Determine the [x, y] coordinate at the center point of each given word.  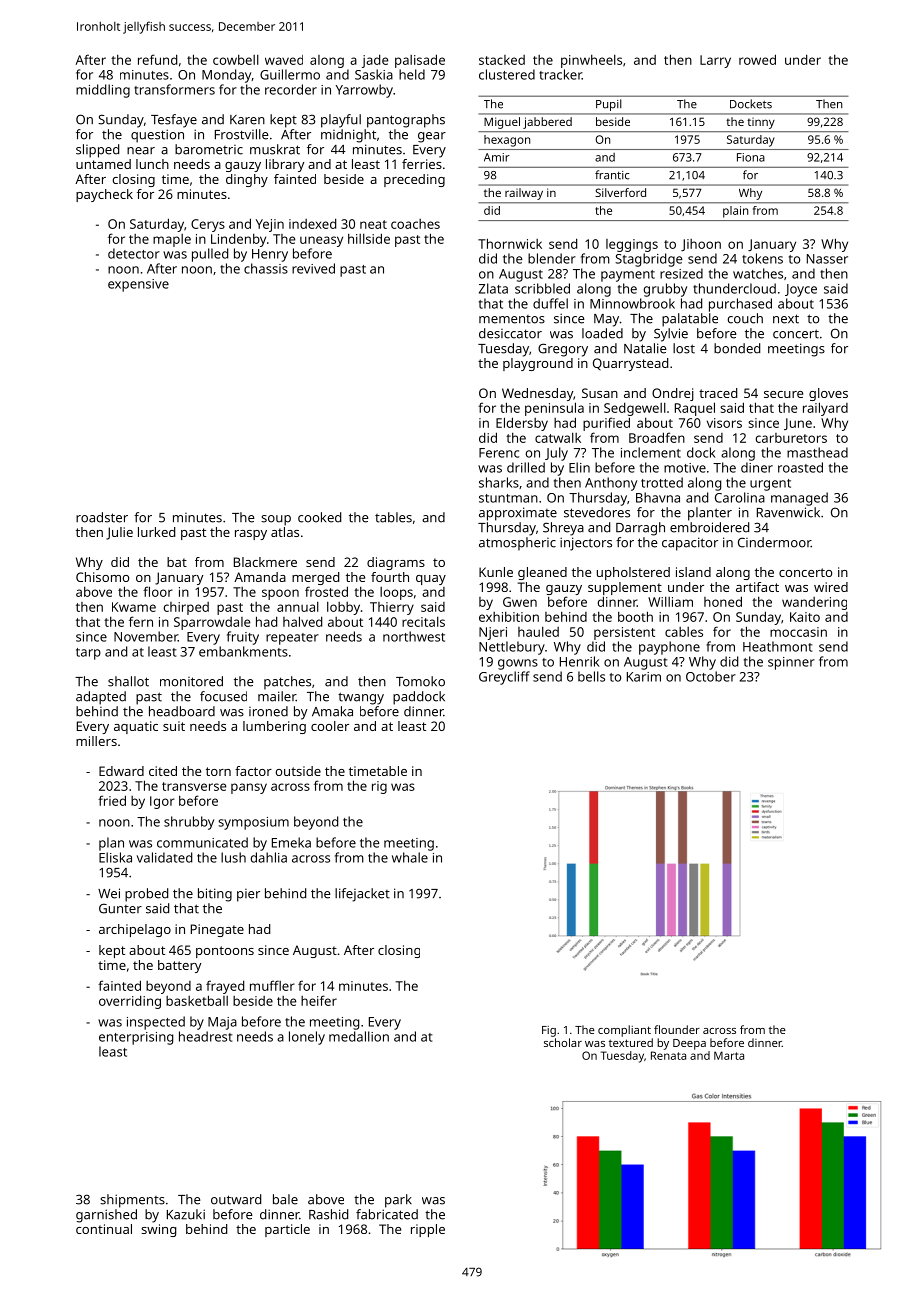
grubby [665, 290]
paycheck [104, 195]
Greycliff [504, 678]
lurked [156, 532]
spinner [791, 663]
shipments [132, 1201]
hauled [538, 632]
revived [313, 268]
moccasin [798, 632]
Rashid [328, 1214]
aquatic [136, 727]
